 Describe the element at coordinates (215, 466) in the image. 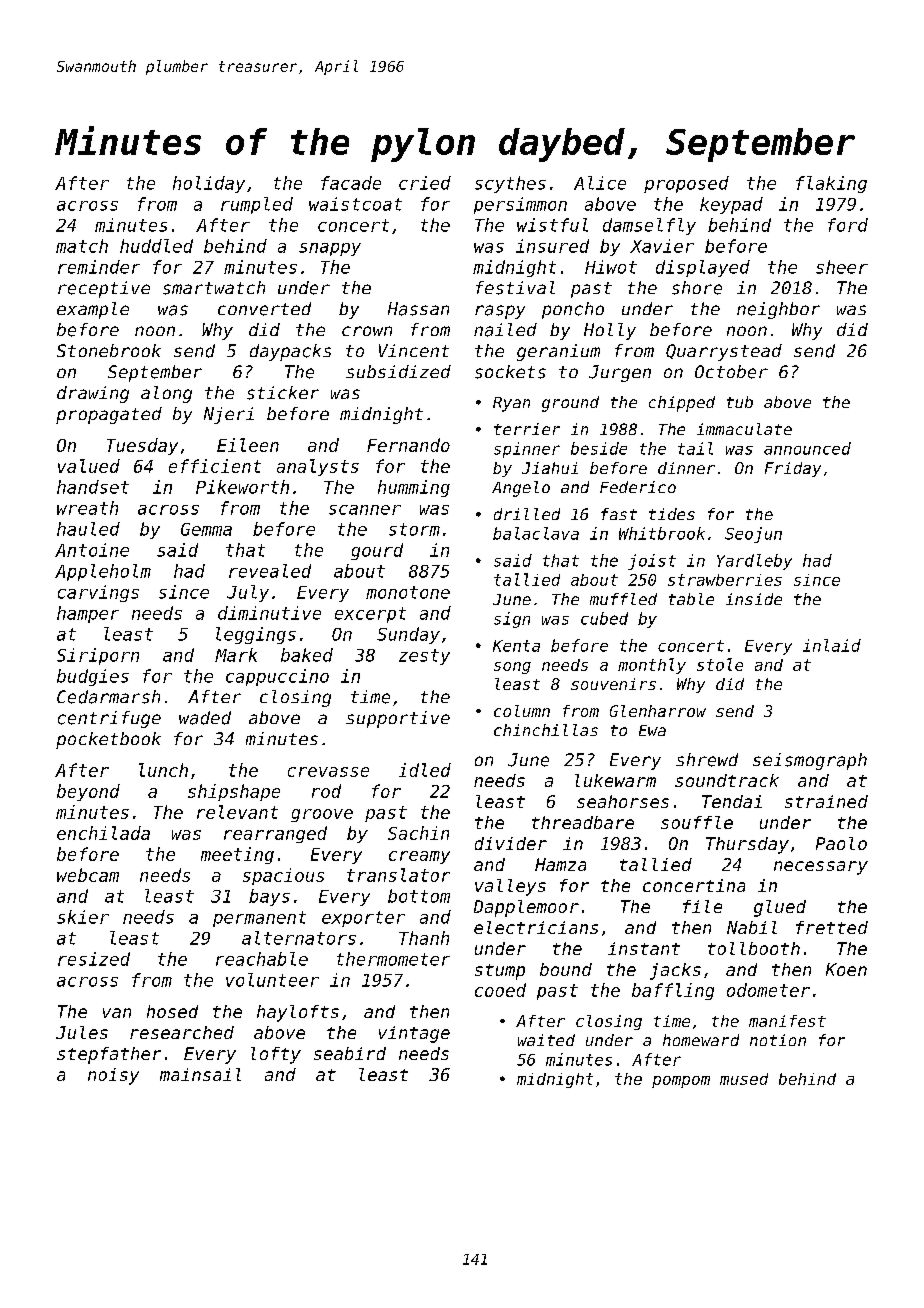

I see `efficient` at that location.
